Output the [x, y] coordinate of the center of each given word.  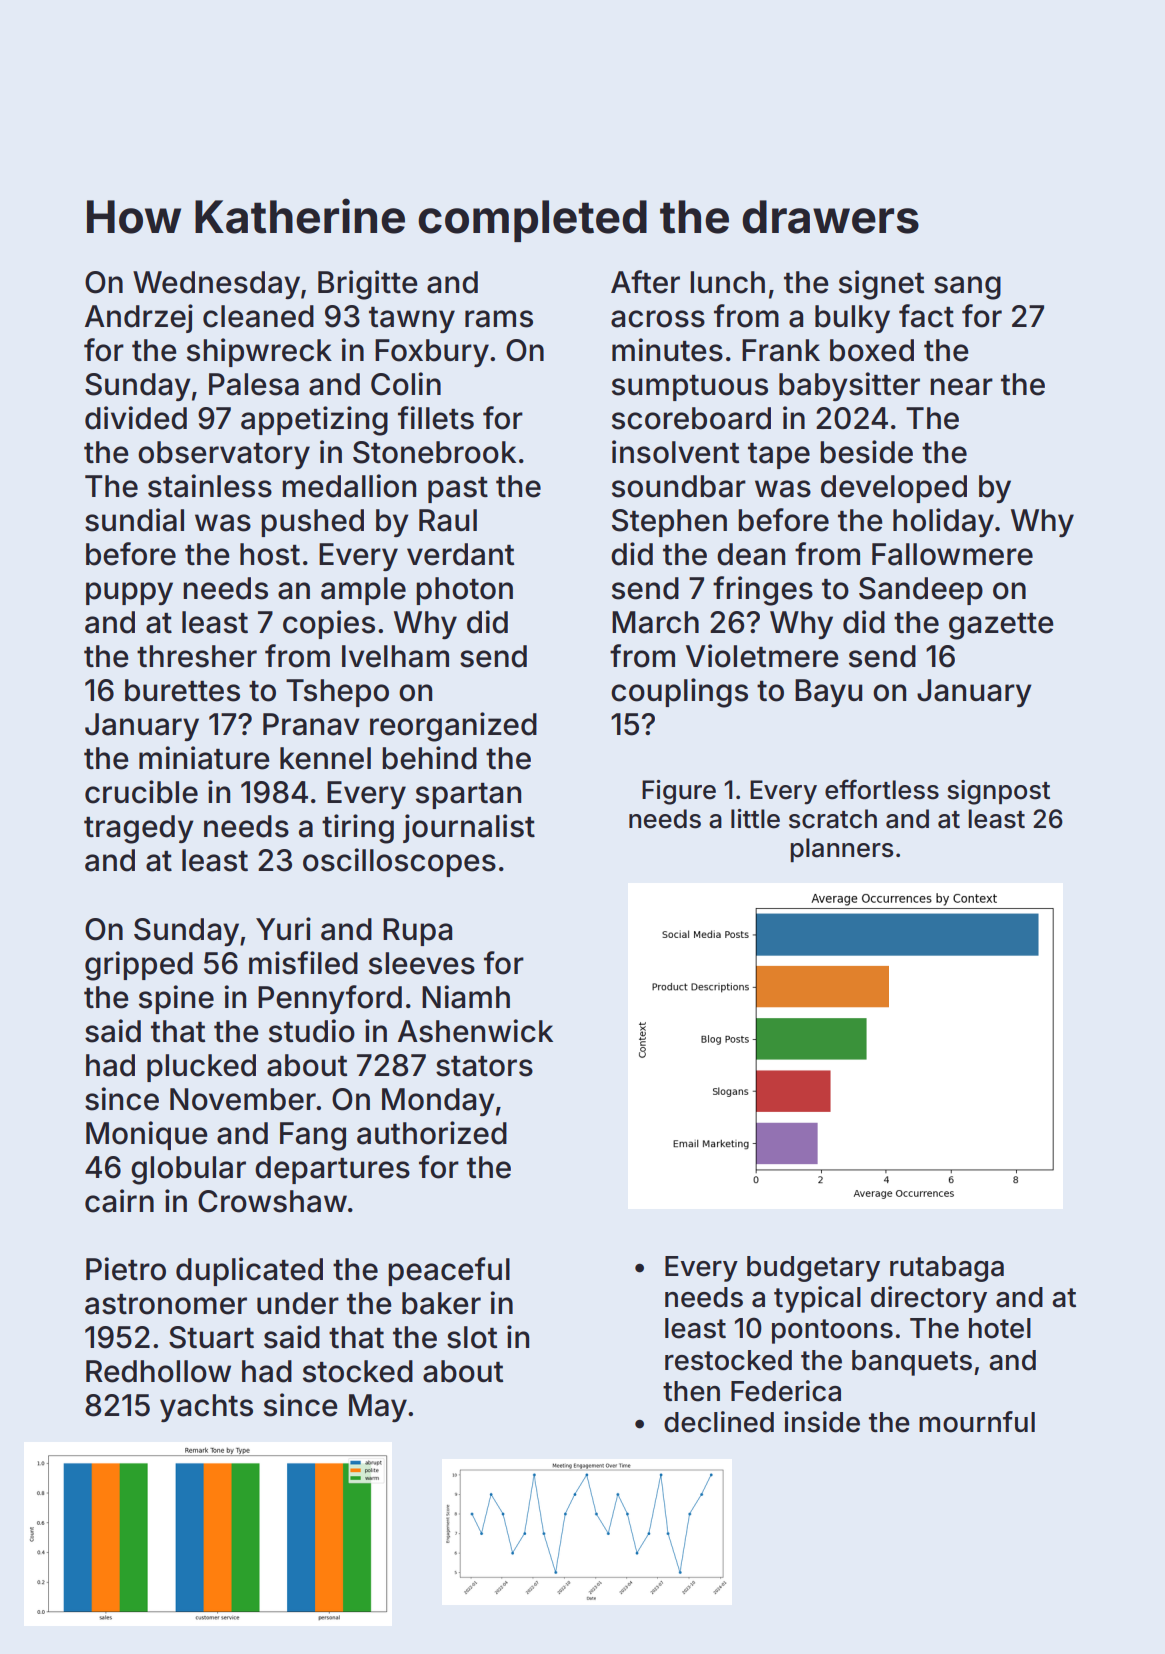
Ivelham [395, 656]
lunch [727, 282]
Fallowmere [952, 554]
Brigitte [367, 285]
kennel [325, 758]
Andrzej [139, 318]
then [691, 1391]
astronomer [166, 1304]
